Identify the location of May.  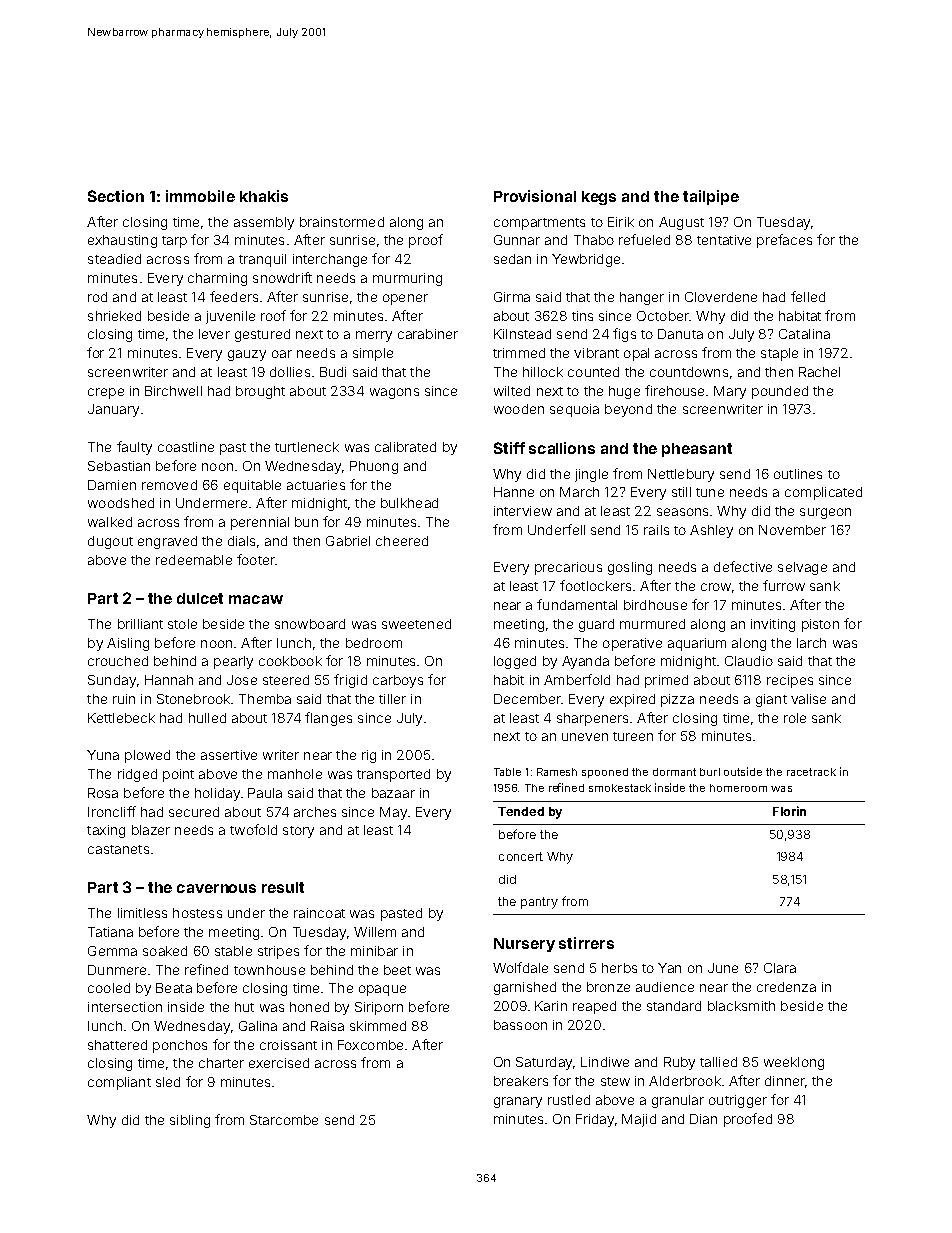
(393, 813).
